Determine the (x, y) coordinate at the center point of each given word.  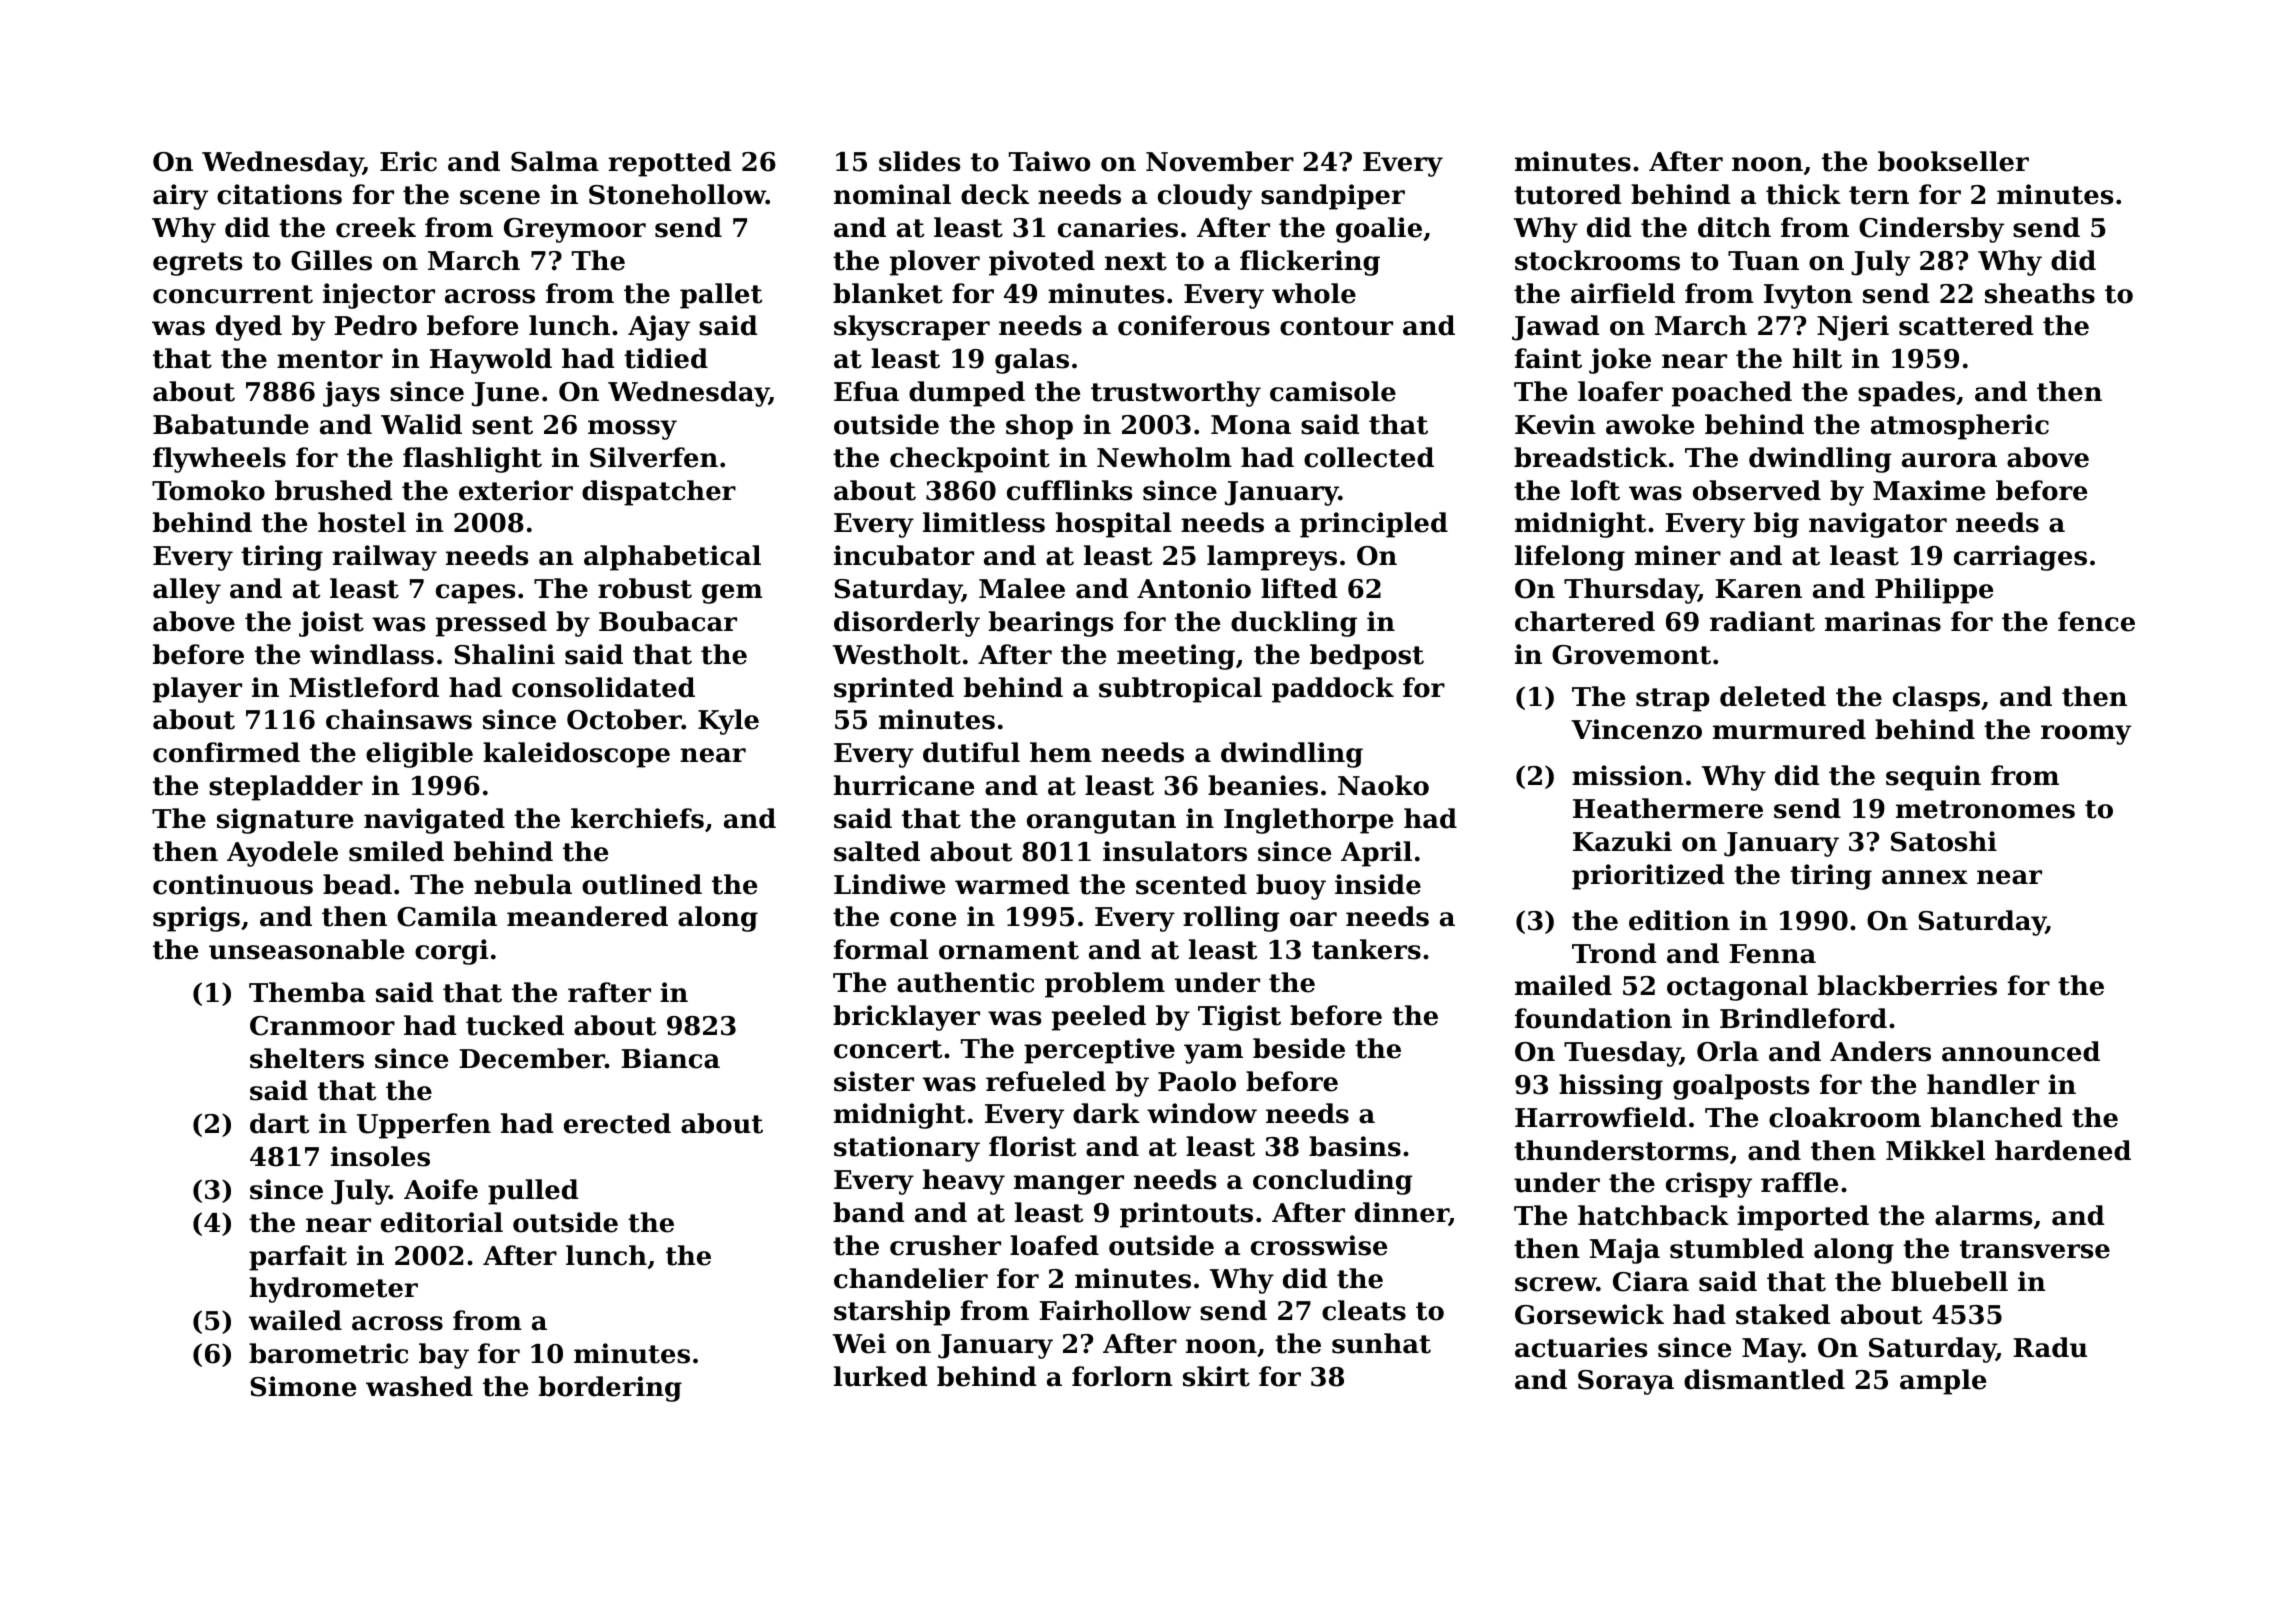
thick (1803, 194)
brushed (333, 490)
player (197, 690)
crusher (945, 1245)
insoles (380, 1156)
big (1776, 525)
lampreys (1272, 558)
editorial (442, 1222)
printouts (1186, 1215)
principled (1374, 525)
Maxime (1929, 490)
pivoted (1042, 263)
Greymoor (575, 230)
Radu (2050, 1347)
